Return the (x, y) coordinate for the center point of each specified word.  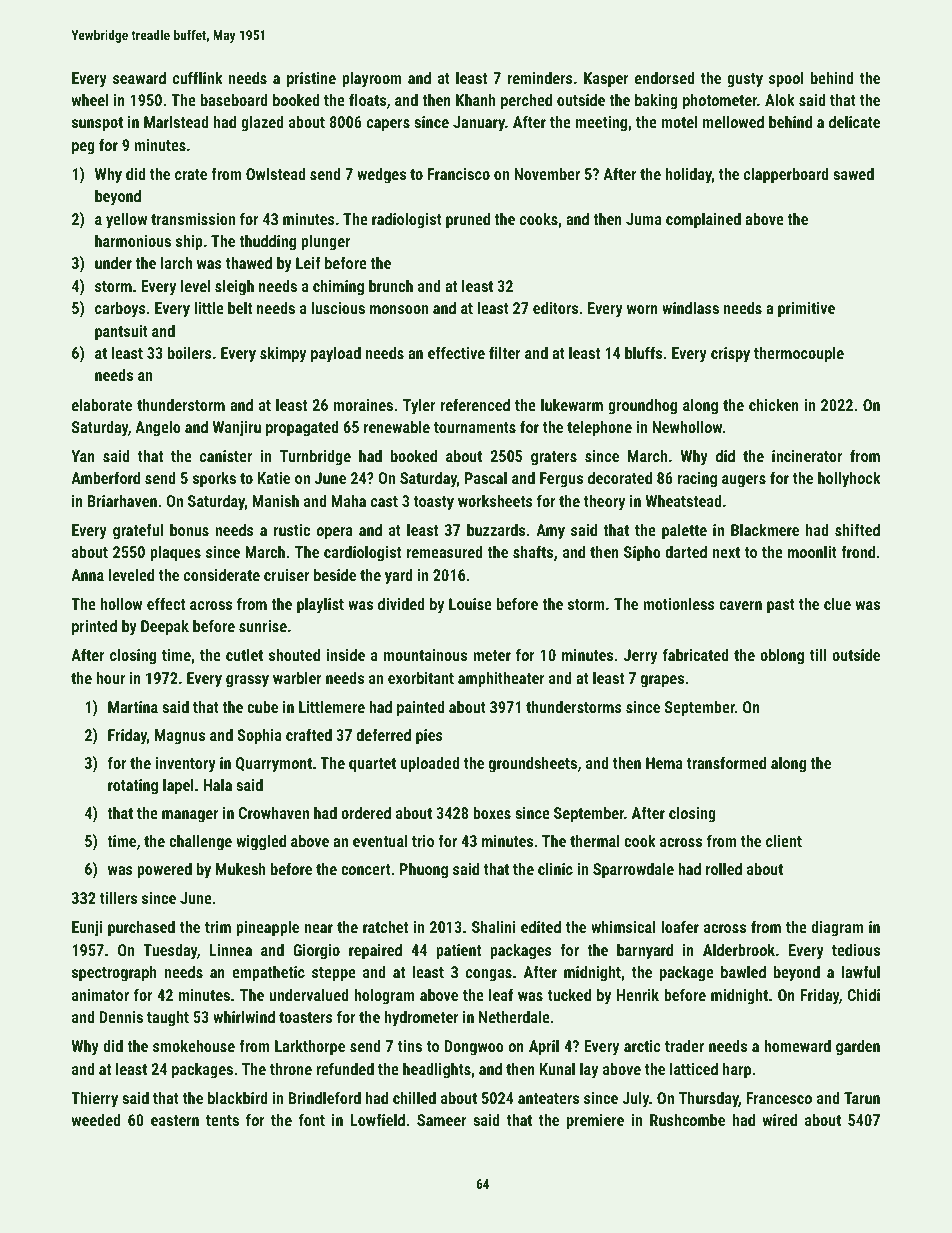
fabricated (696, 654)
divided (401, 603)
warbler (297, 677)
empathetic (268, 973)
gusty (745, 80)
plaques (175, 553)
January (479, 124)
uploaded (430, 764)
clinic (555, 868)
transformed (726, 762)
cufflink (198, 77)
